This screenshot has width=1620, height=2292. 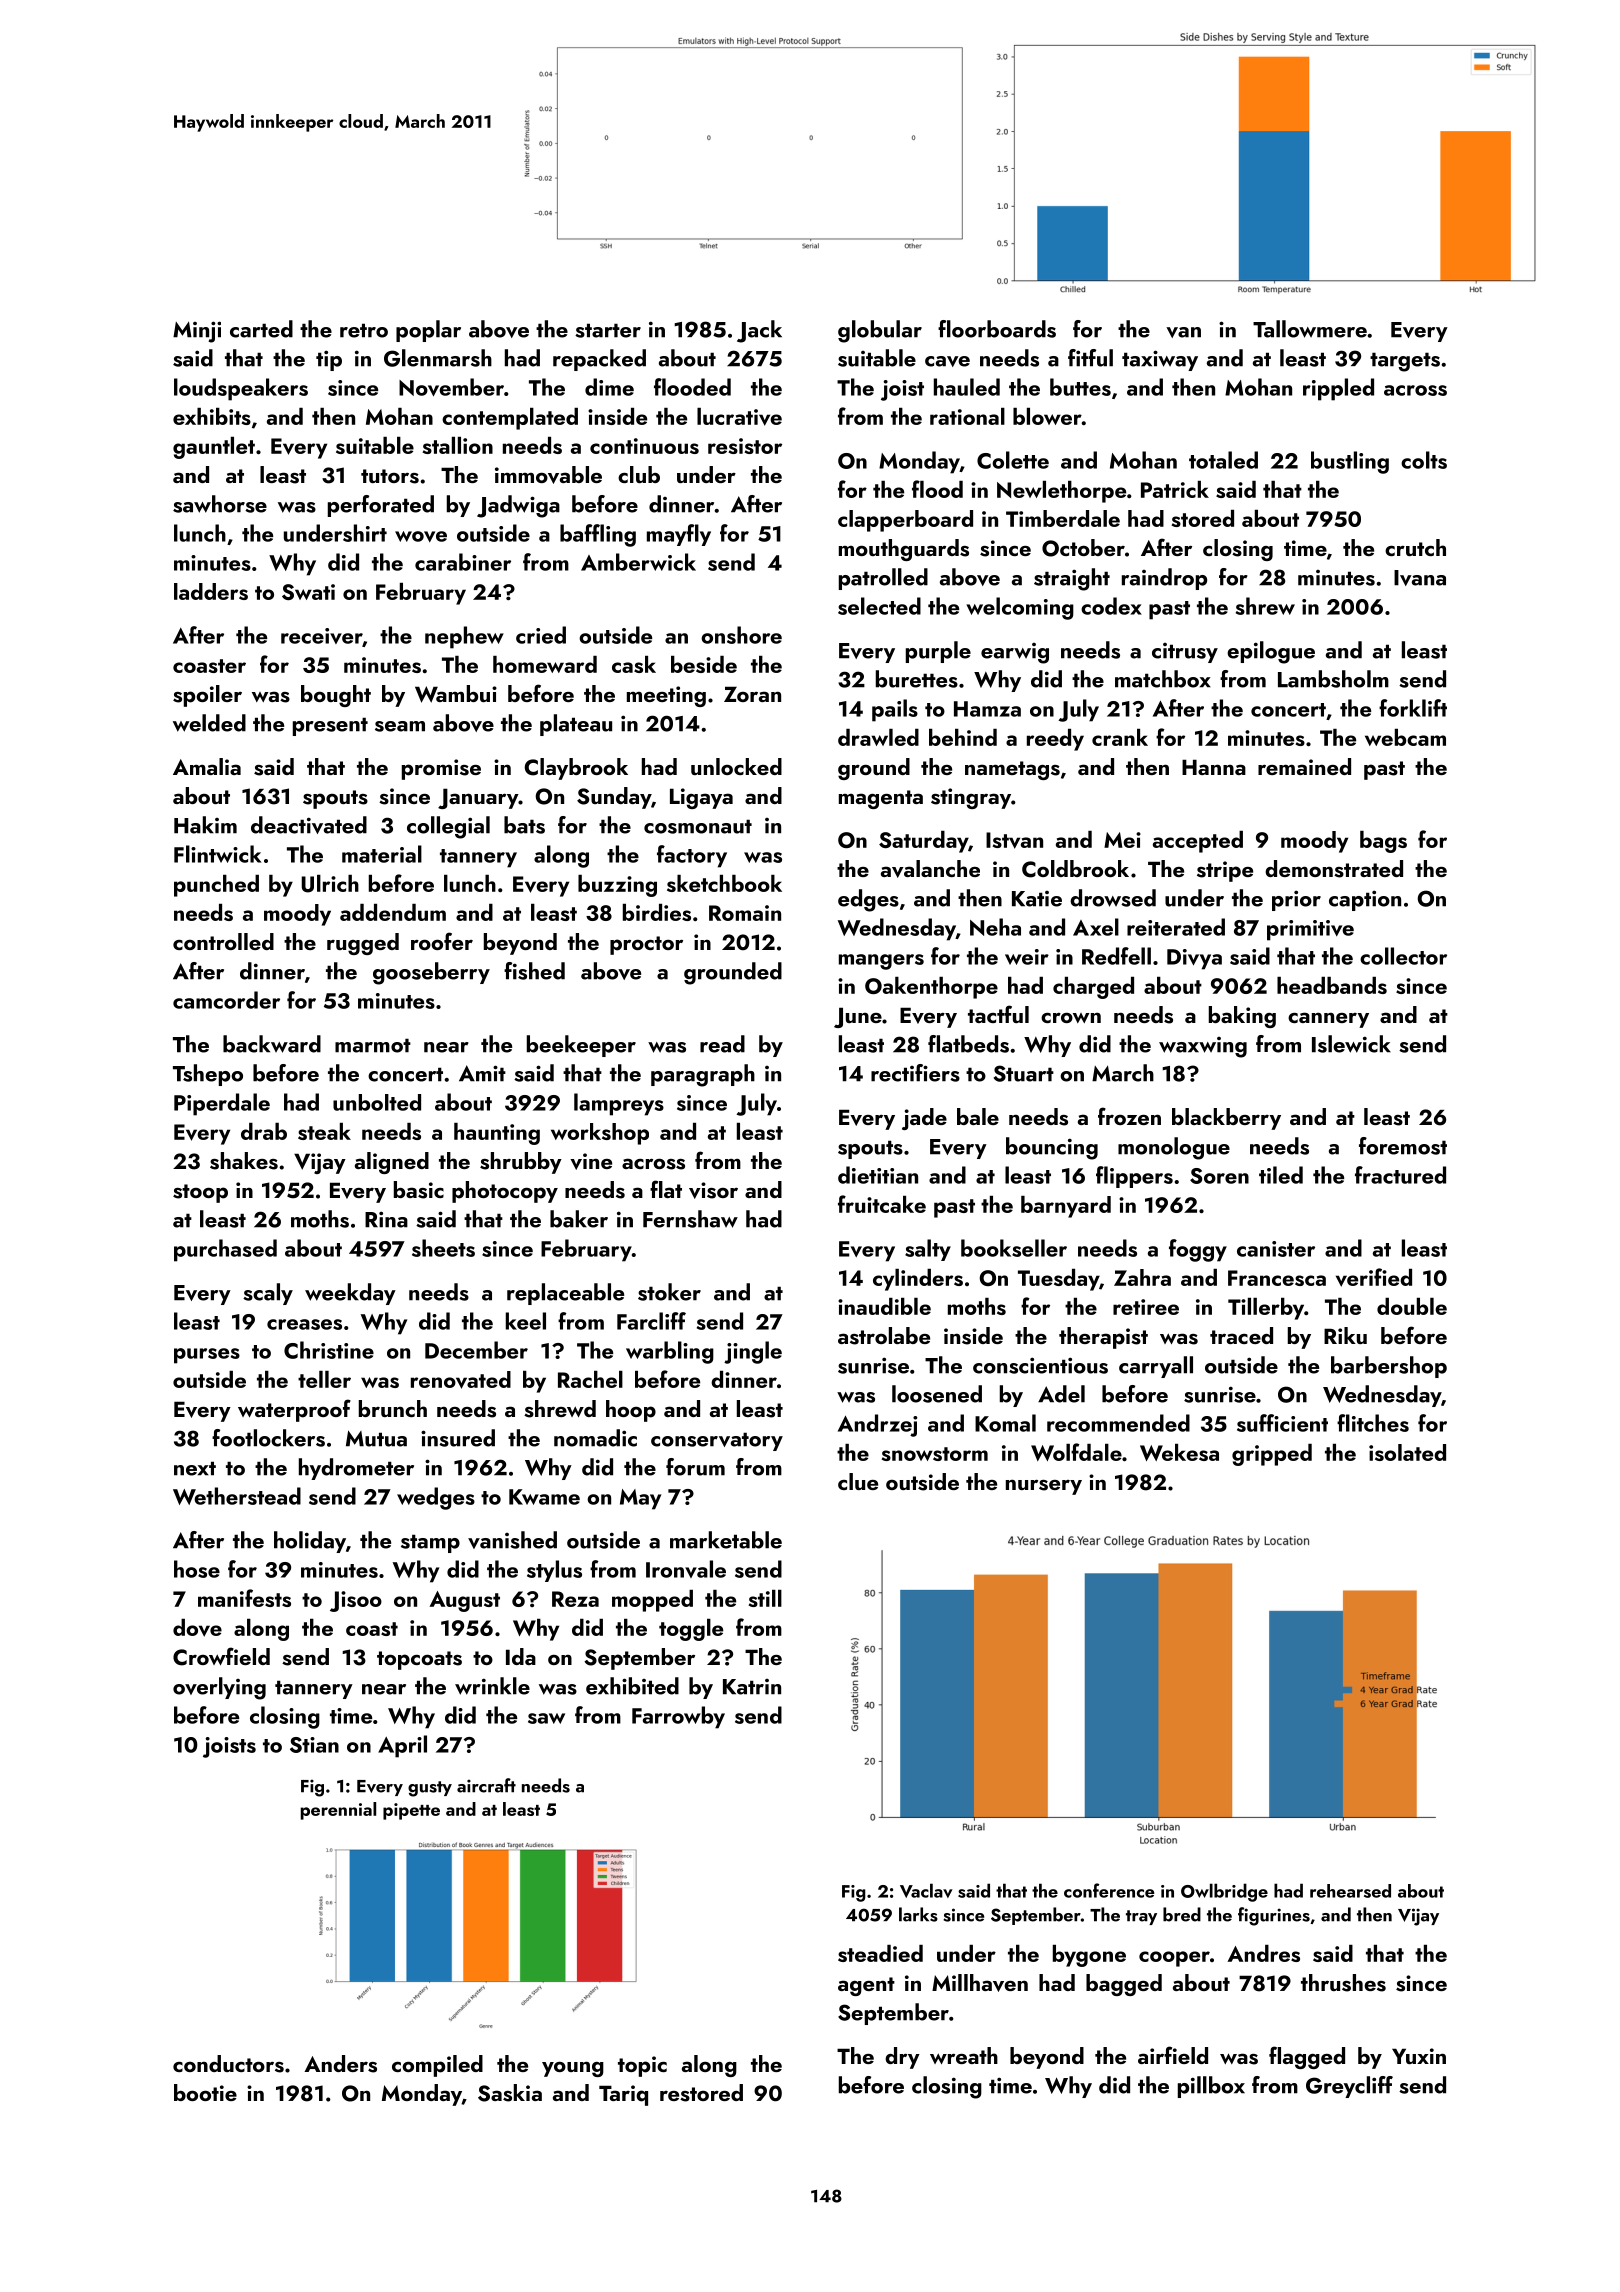 I want to click on blackberry, so click(x=1226, y=1119).
